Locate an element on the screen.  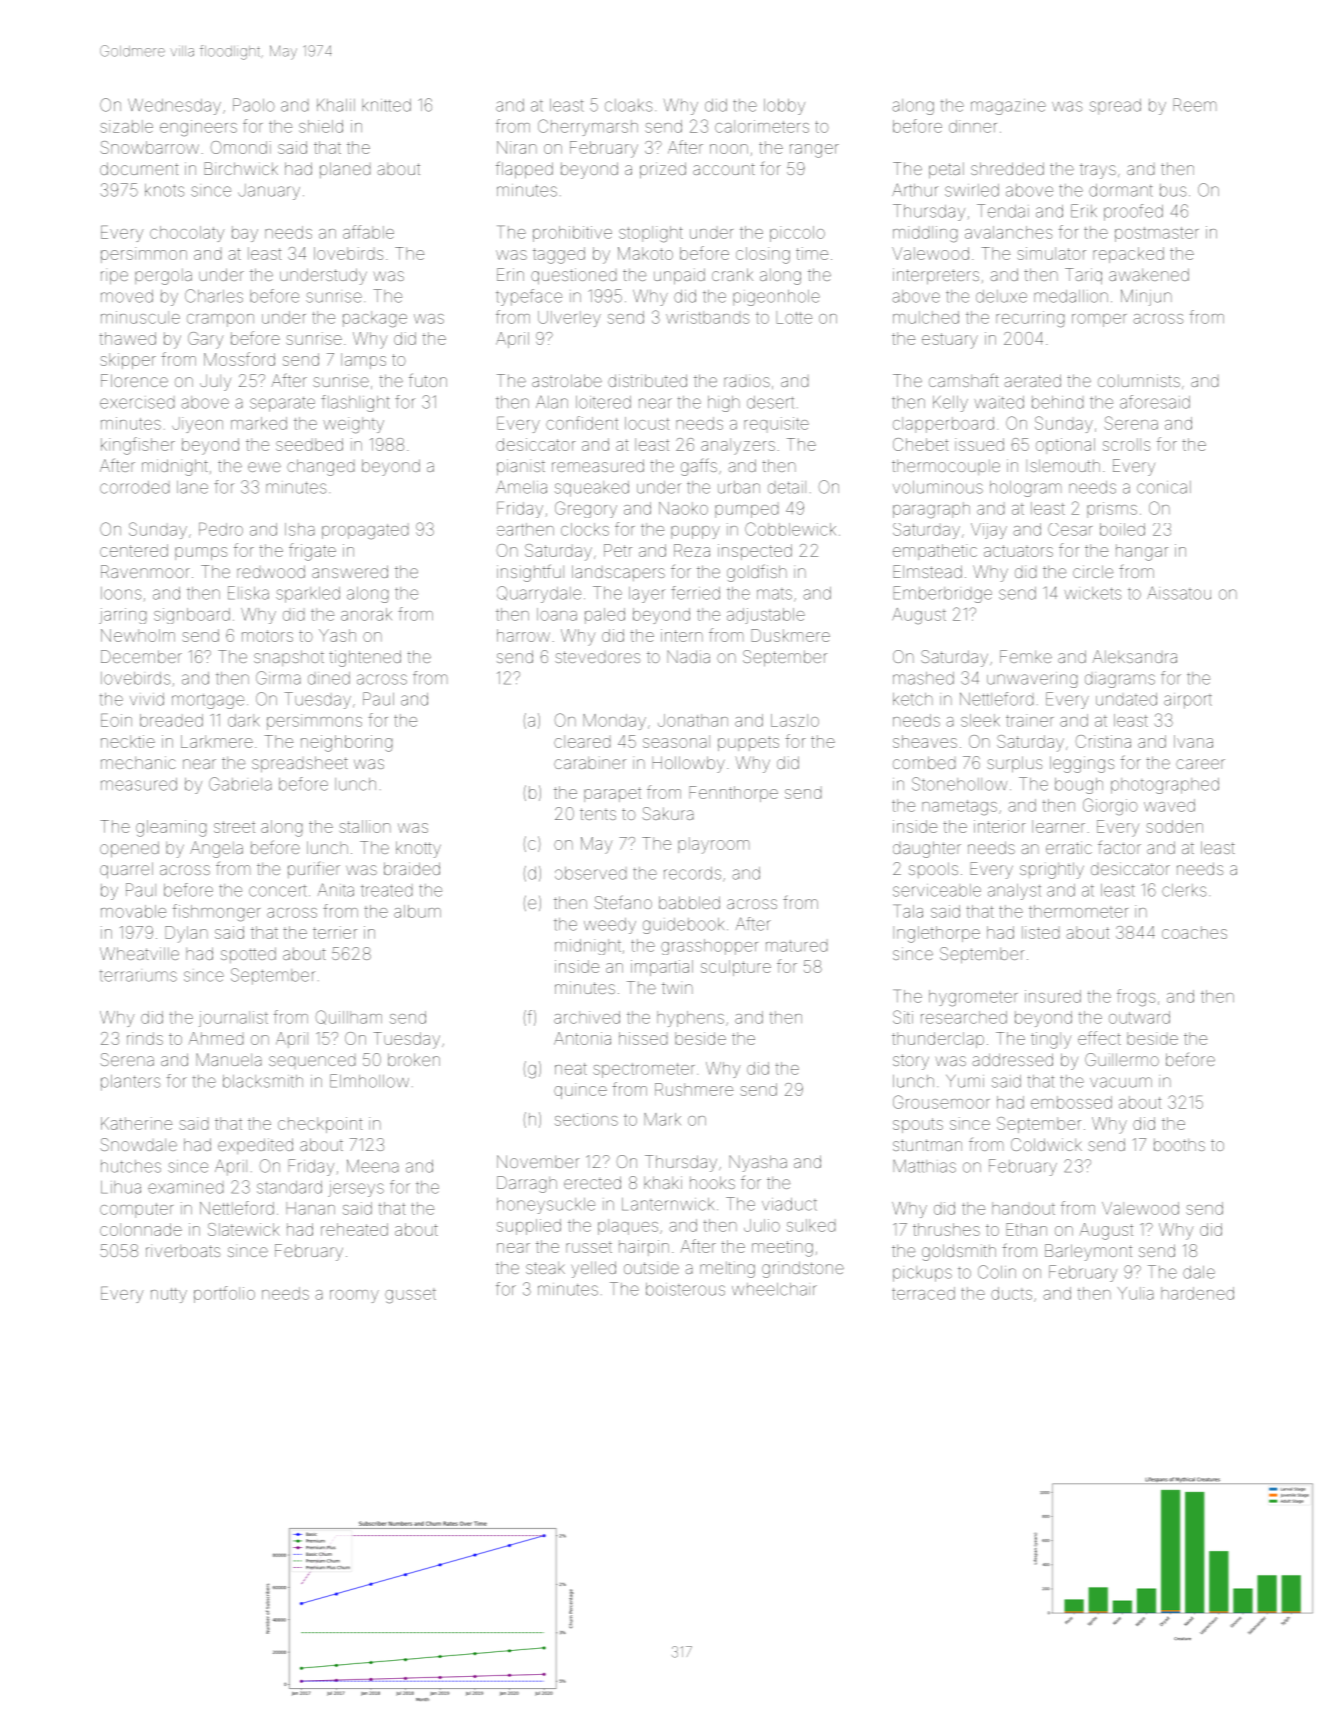
Aissatou is located at coordinates (1179, 593).
